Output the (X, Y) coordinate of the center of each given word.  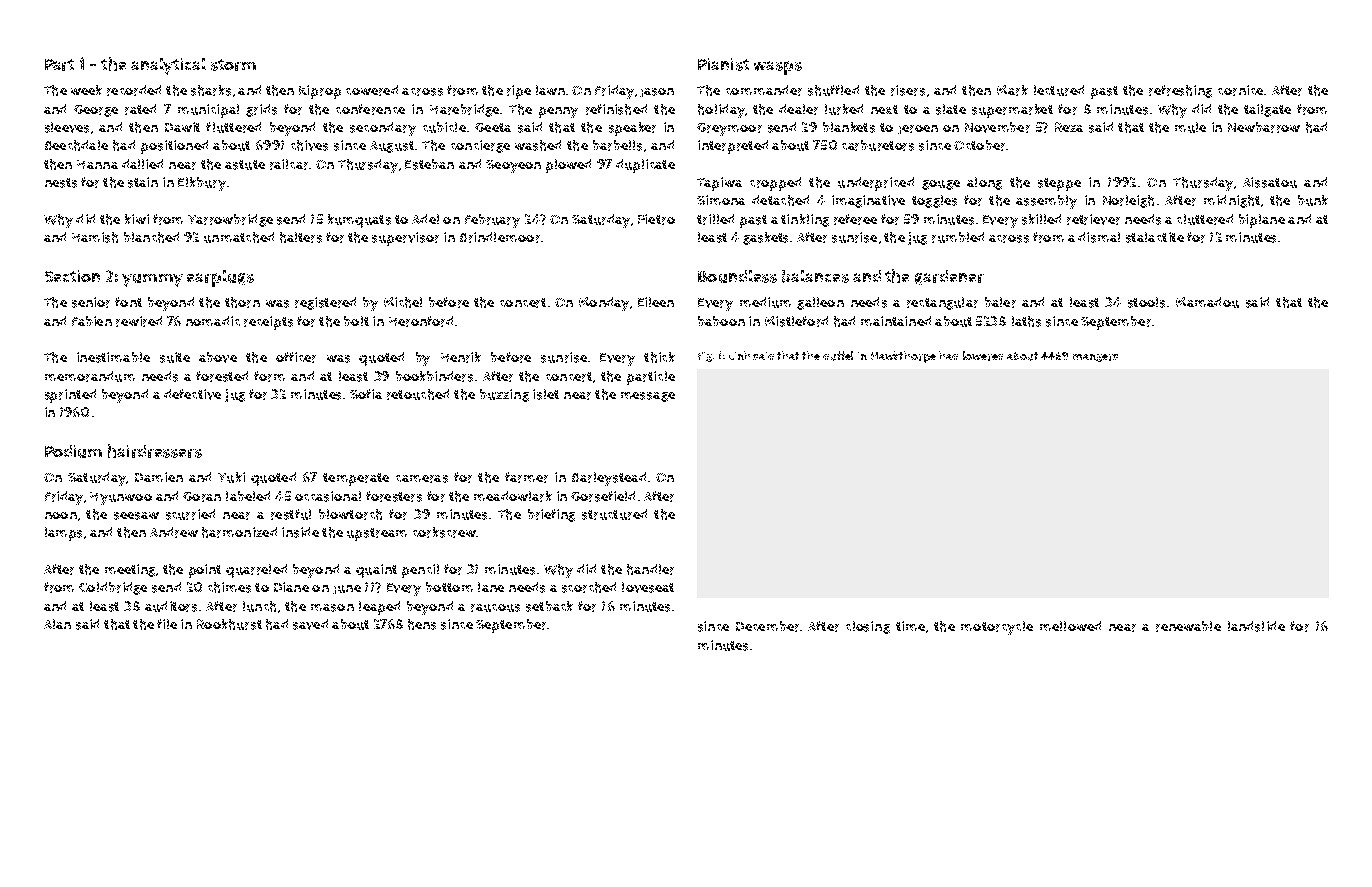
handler (650, 569)
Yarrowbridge (230, 220)
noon (61, 515)
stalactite (1155, 237)
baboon (721, 321)
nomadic (213, 321)
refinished (616, 109)
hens (422, 624)
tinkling (805, 220)
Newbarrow (1264, 127)
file (167, 624)
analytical (168, 66)
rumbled (958, 237)
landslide (1256, 626)
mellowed (1070, 626)
